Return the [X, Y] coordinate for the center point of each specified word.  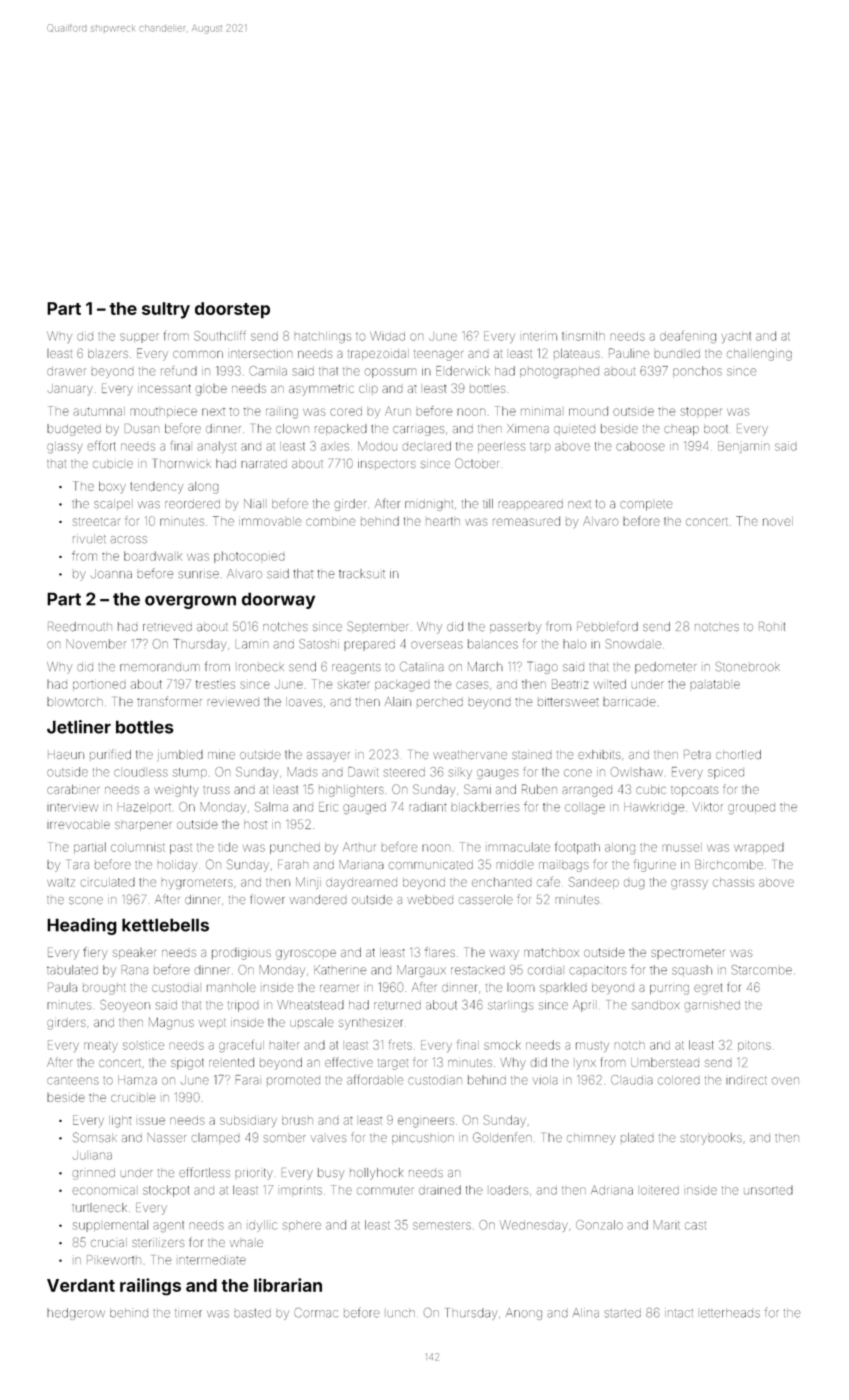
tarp [540, 447]
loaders [509, 1190]
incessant [164, 388]
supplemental [110, 1226]
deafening [688, 337]
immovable [270, 521]
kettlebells [165, 925]
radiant [428, 807]
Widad [387, 336]
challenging [759, 355]
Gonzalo [599, 1225]
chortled [738, 754]
